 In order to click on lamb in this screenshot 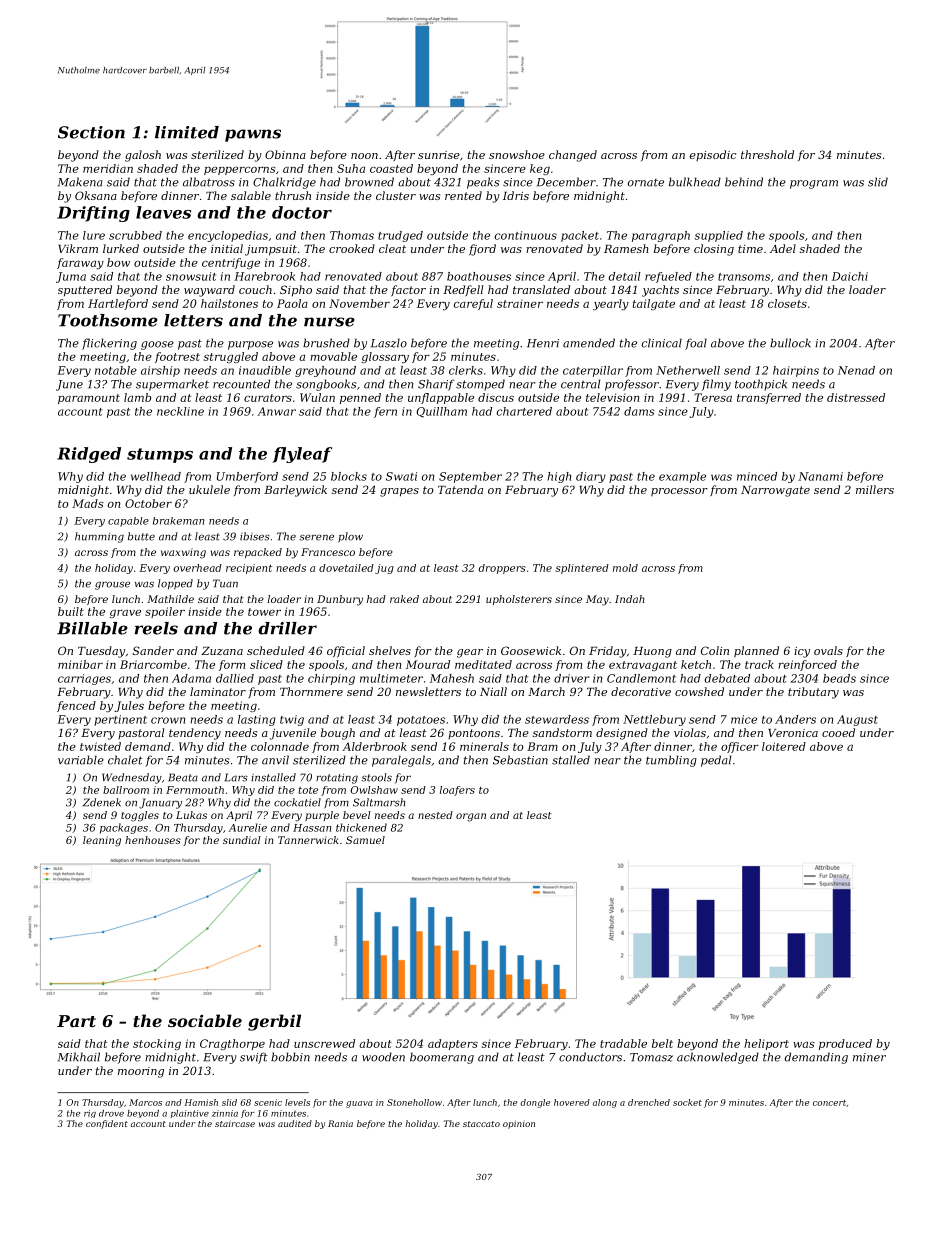, I will do `click(137, 397)`.
